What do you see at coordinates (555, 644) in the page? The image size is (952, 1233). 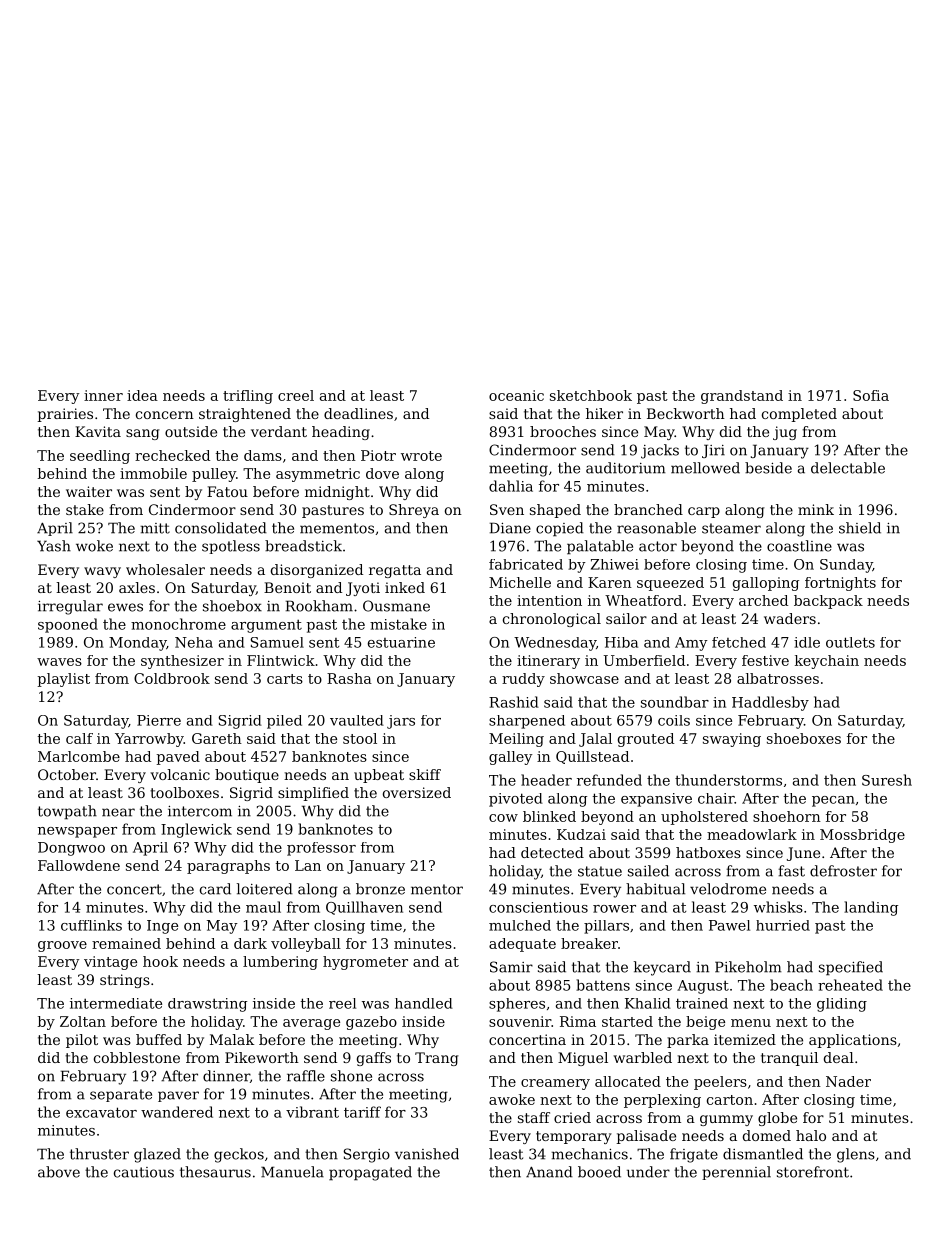 I see `Wednesday` at bounding box center [555, 644].
